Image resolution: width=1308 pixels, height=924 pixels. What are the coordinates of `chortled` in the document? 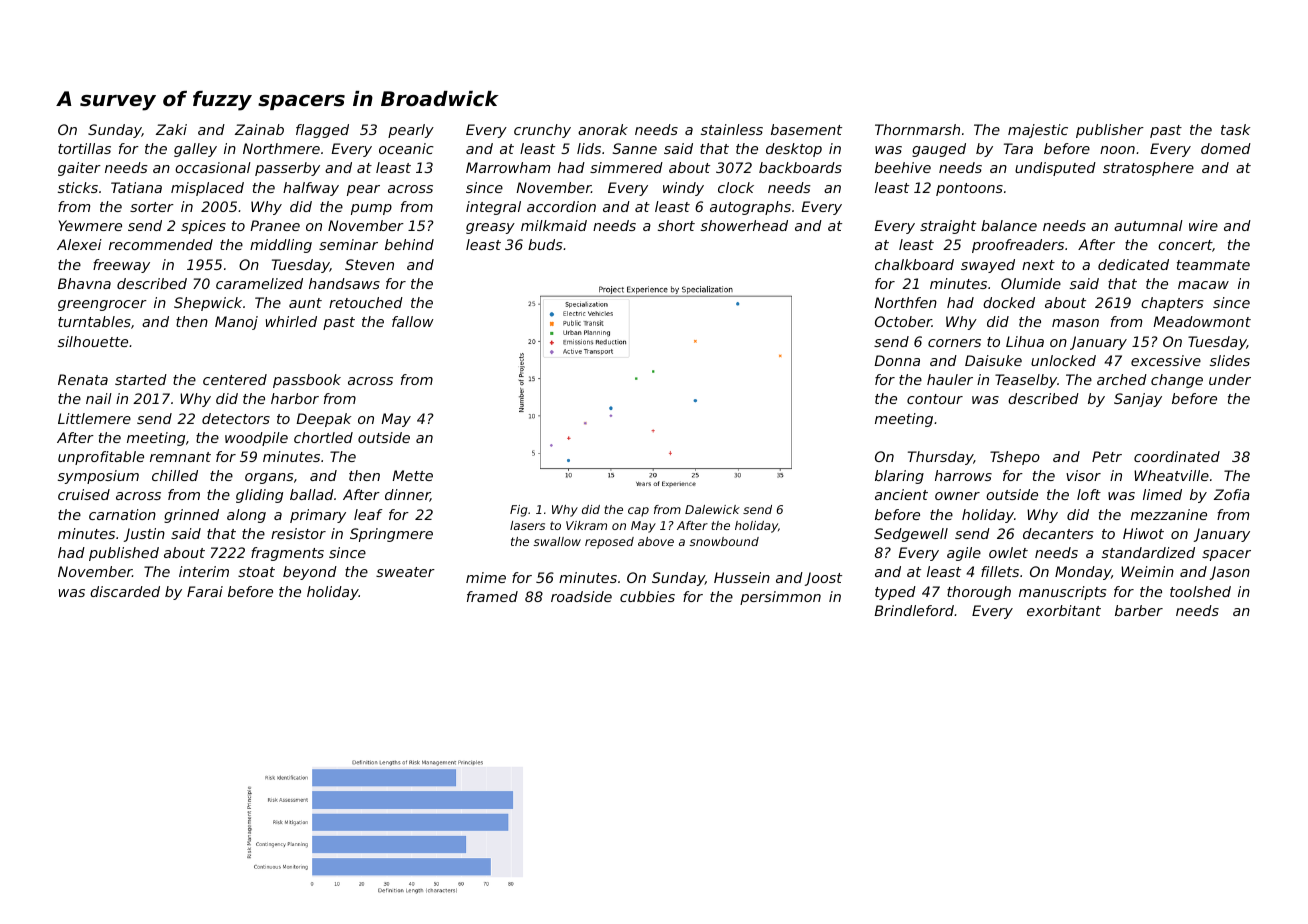 It's located at (323, 437).
